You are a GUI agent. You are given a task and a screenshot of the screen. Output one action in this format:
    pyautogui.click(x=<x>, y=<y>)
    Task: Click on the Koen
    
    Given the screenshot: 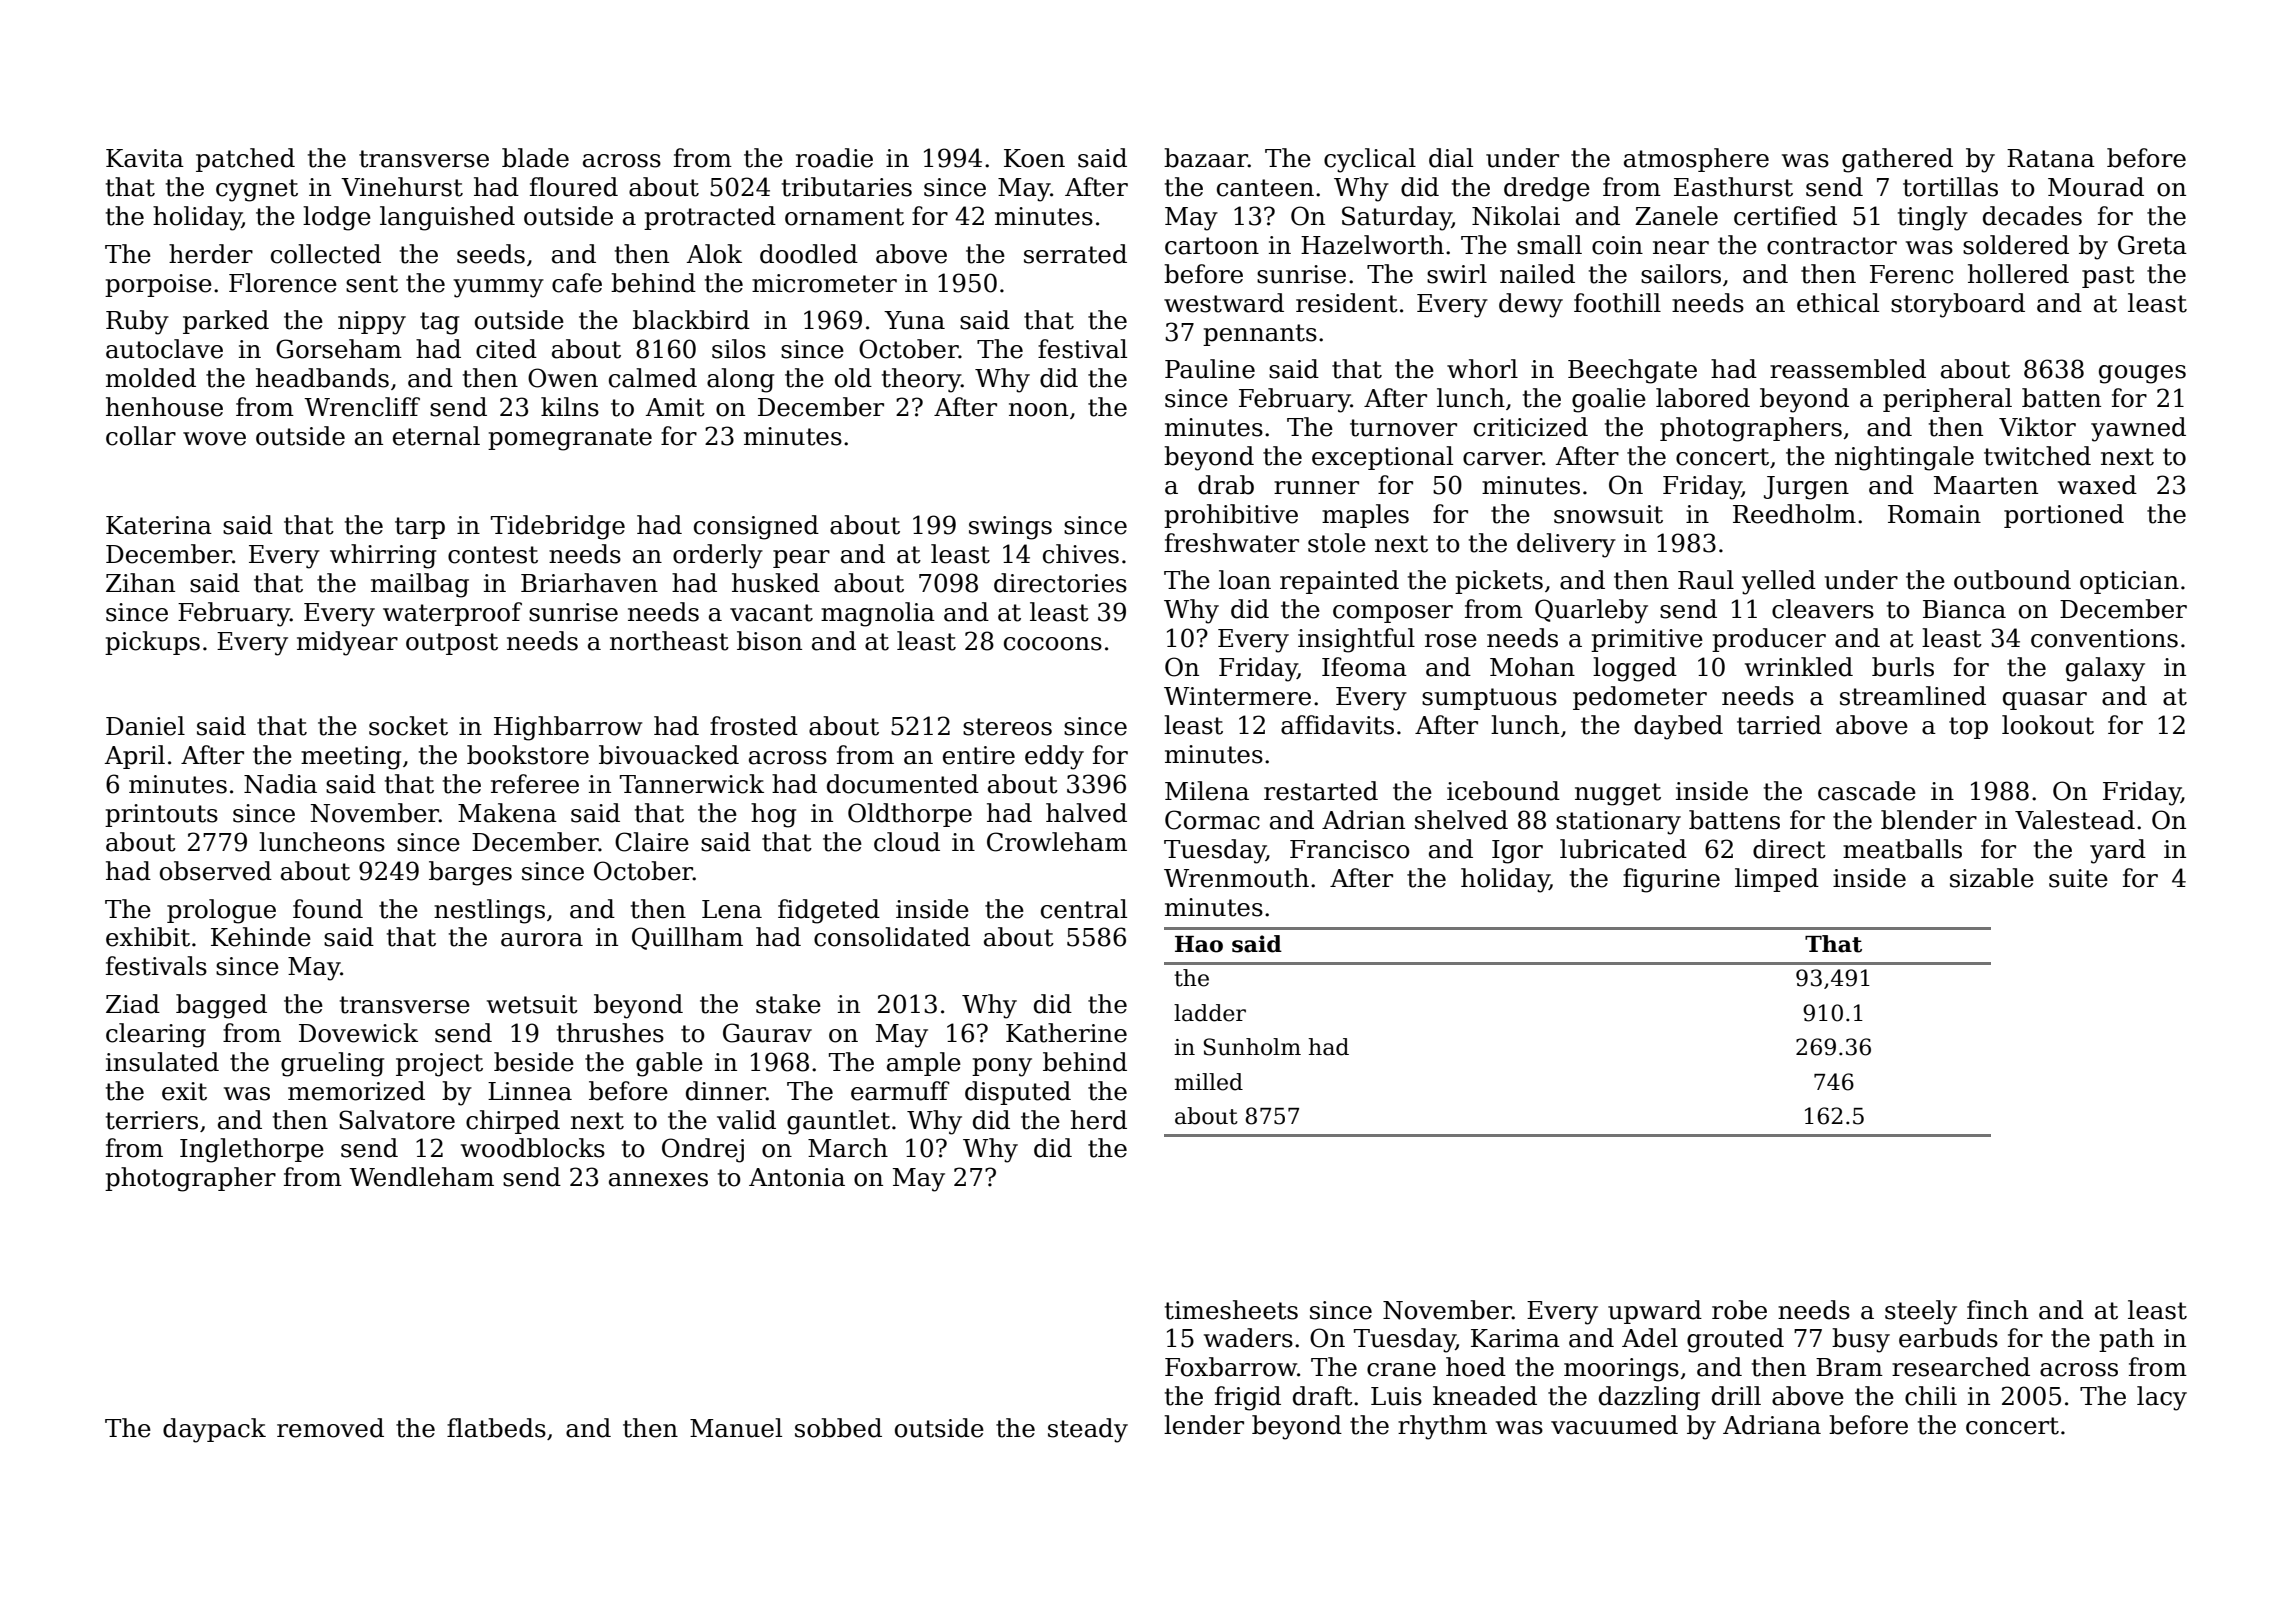 What is the action you would take?
    pyautogui.click(x=1034, y=158)
